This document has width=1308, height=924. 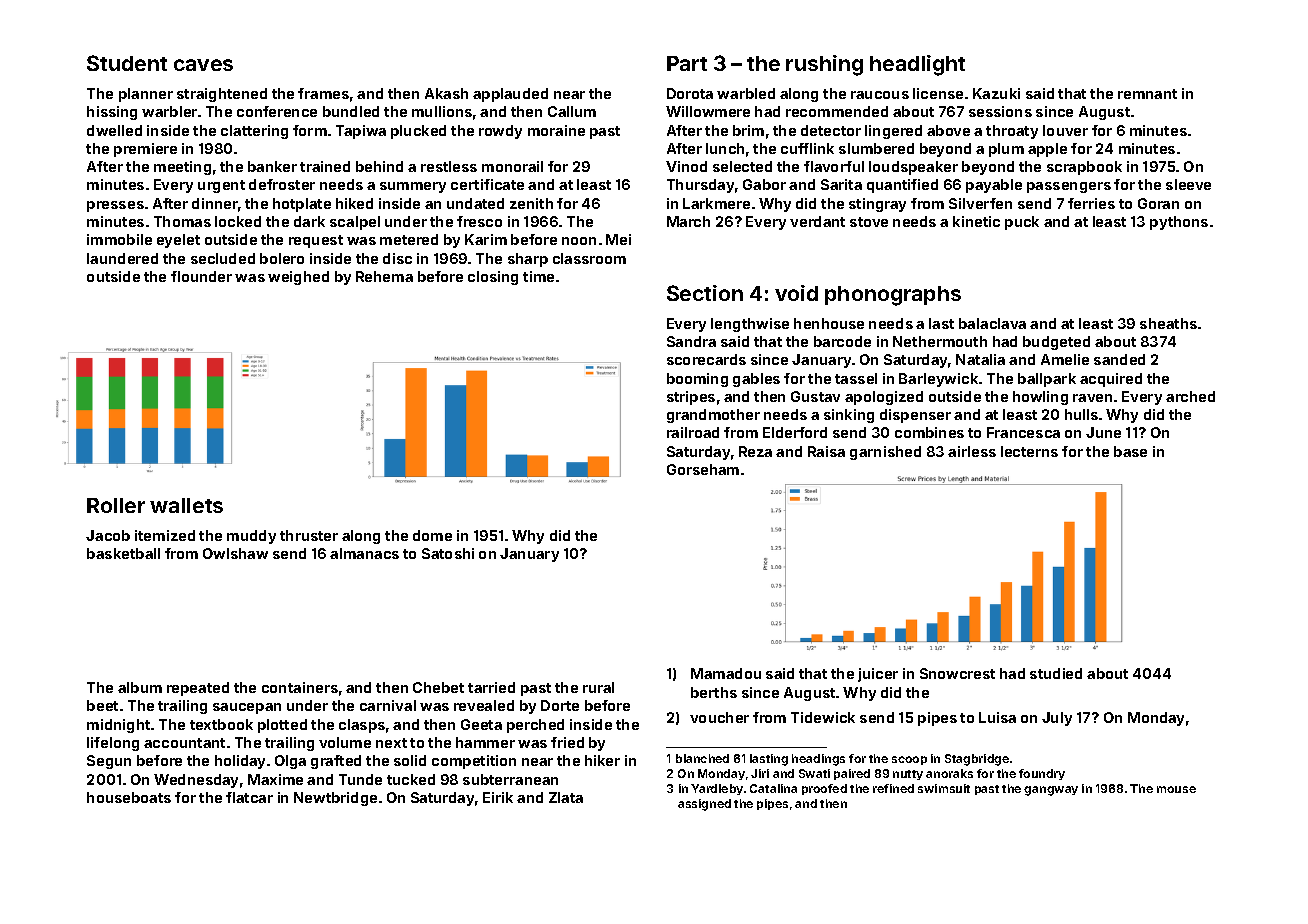 What do you see at coordinates (1147, 94) in the document?
I see `remnant` at bounding box center [1147, 94].
